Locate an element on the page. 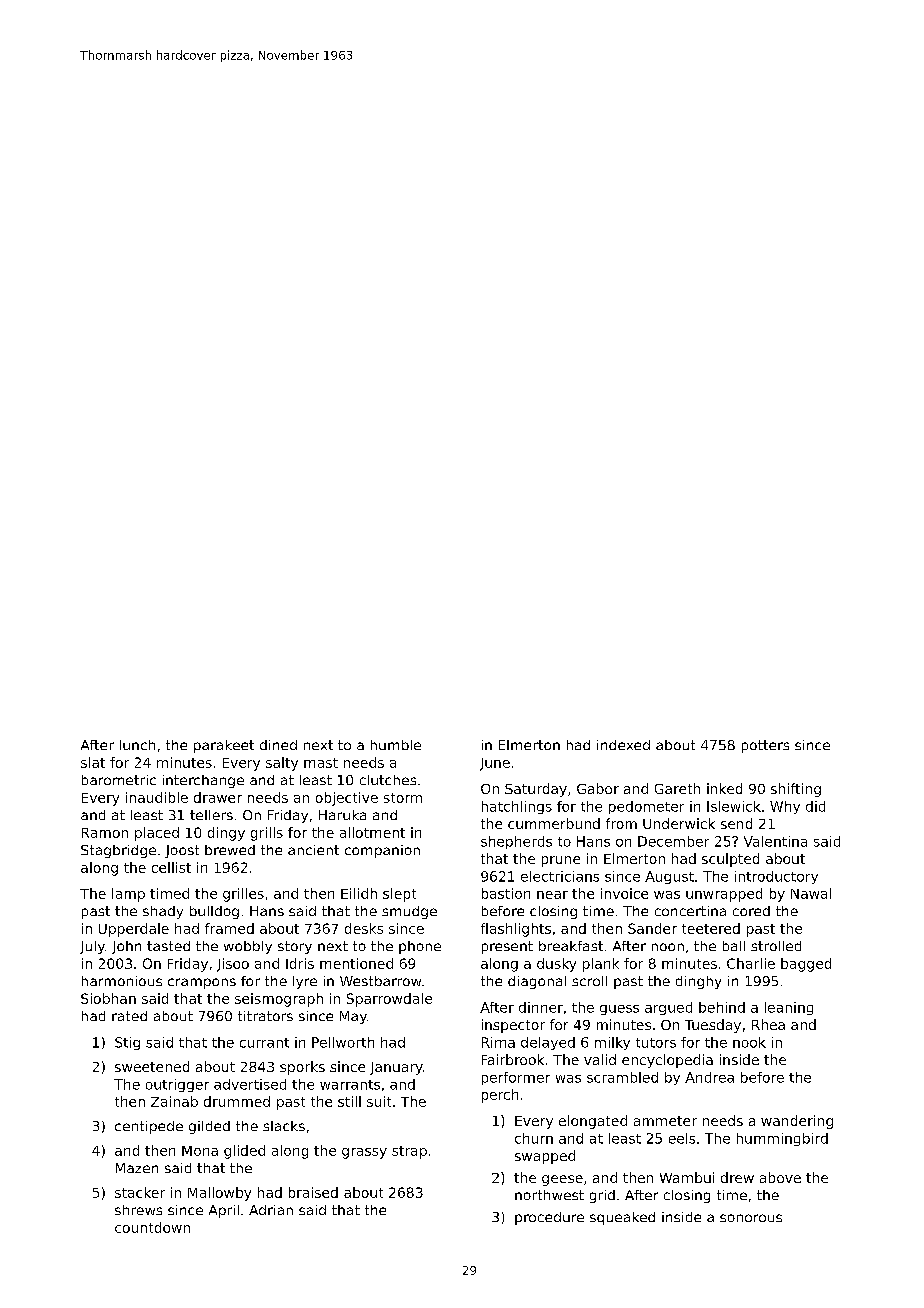 The height and width of the page is (1308, 924). potters is located at coordinates (765, 746).
